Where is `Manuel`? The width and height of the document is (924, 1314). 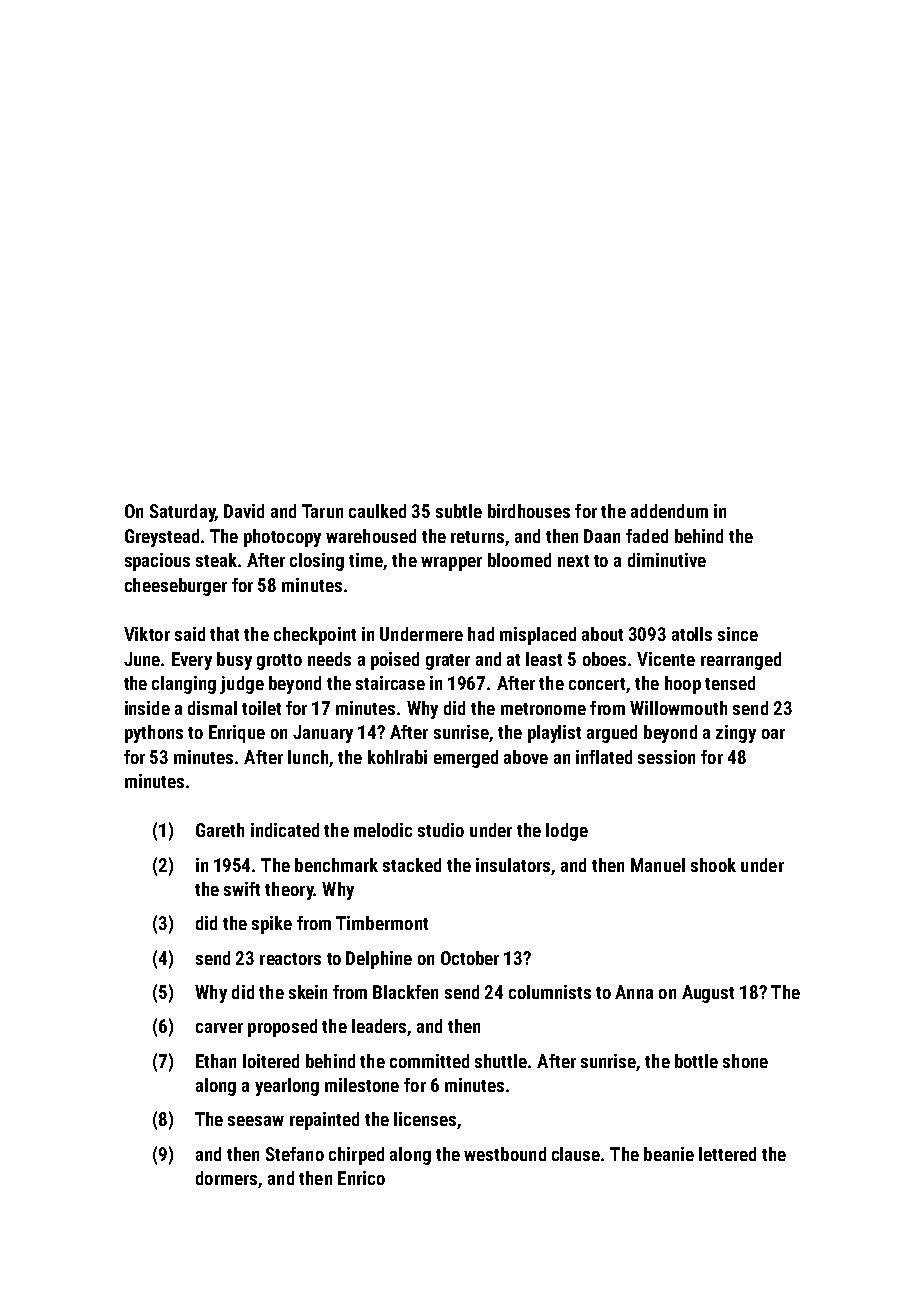 Manuel is located at coordinates (658, 865).
